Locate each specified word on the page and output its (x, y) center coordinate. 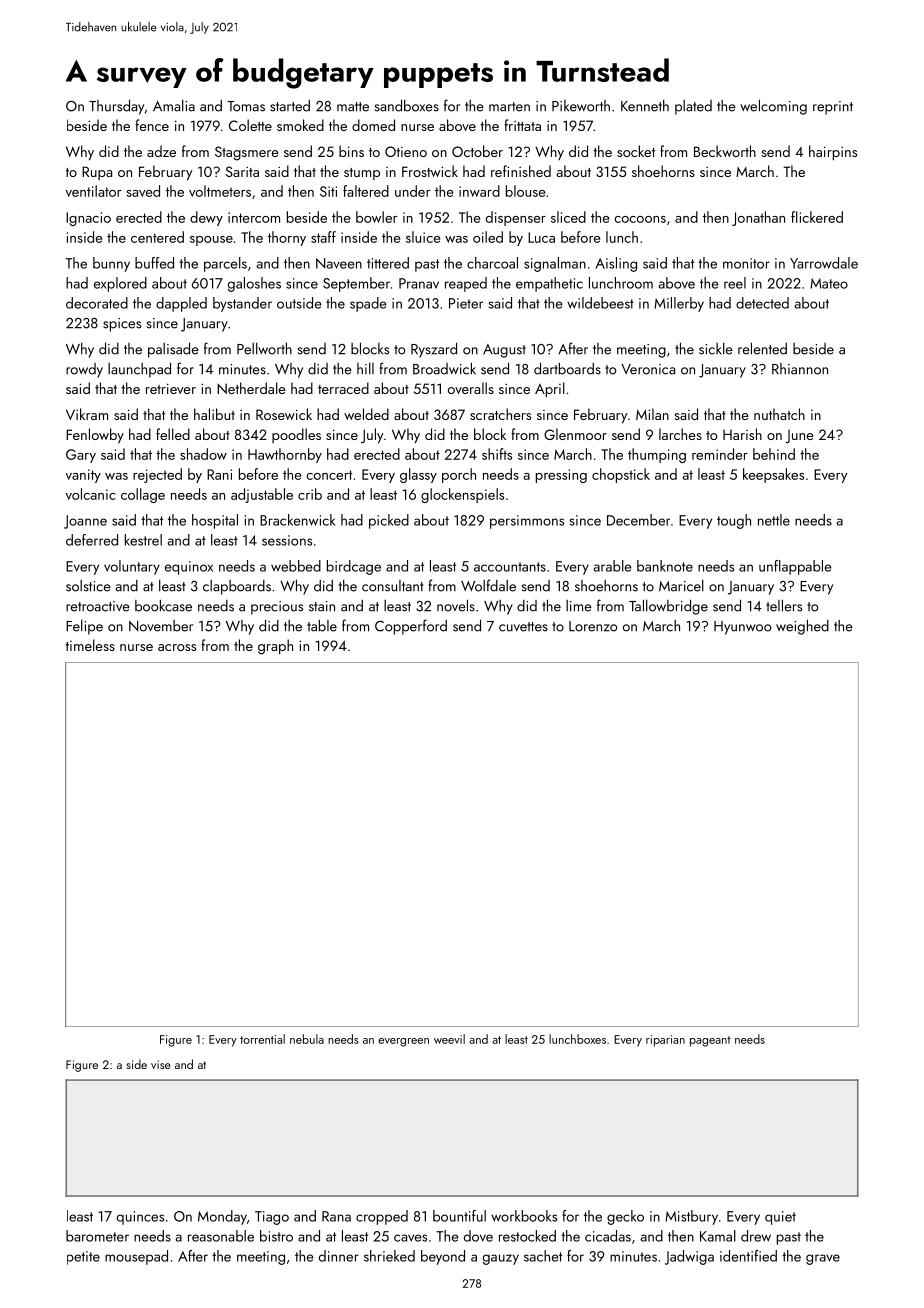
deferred (92, 540)
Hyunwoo (742, 628)
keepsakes (773, 475)
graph (275, 647)
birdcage (354, 567)
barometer (97, 1236)
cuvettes (523, 627)
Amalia (174, 106)
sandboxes (407, 105)
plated (693, 107)
